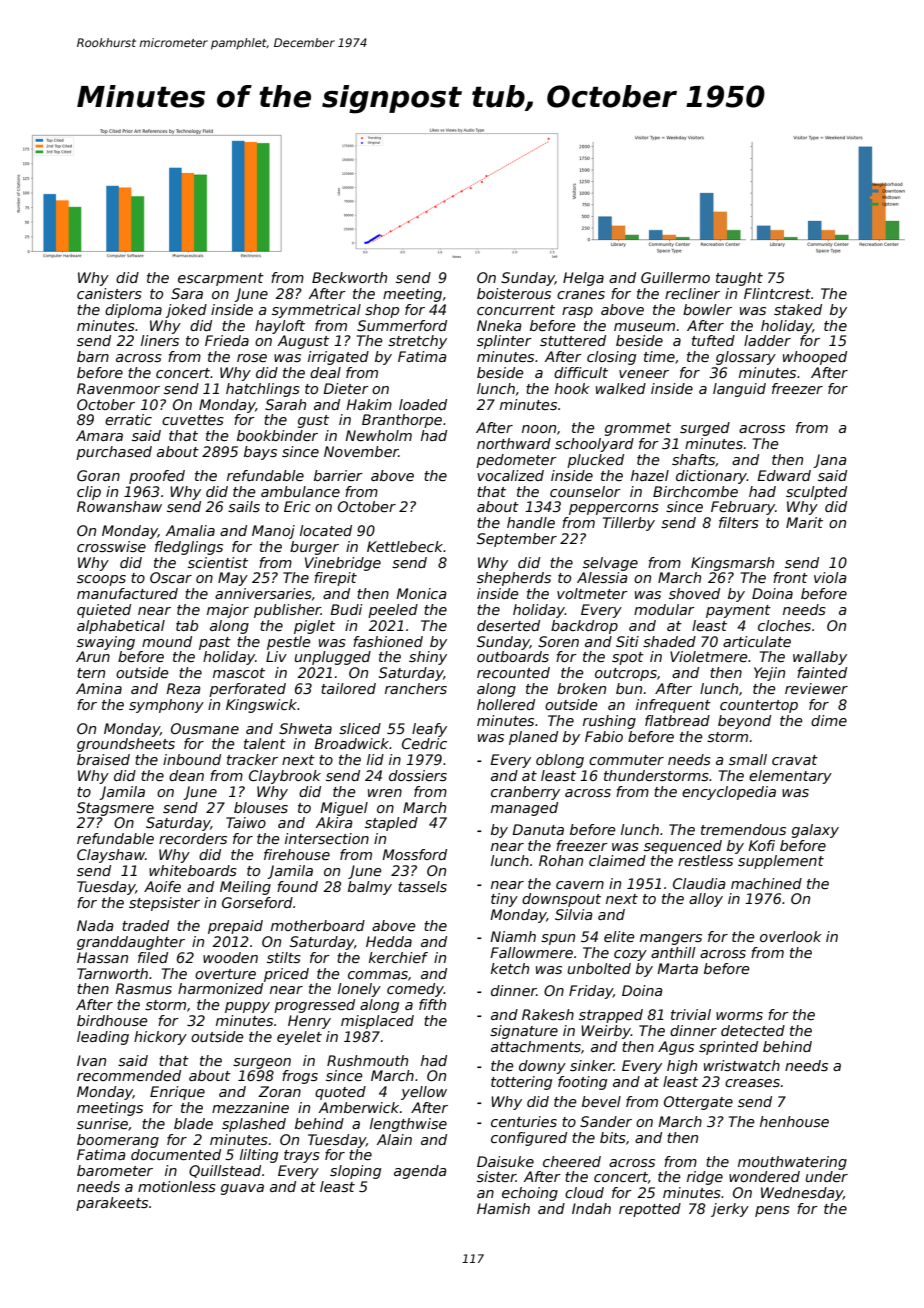  Describe the element at coordinates (791, 936) in the page. I see `overlook` at that location.
